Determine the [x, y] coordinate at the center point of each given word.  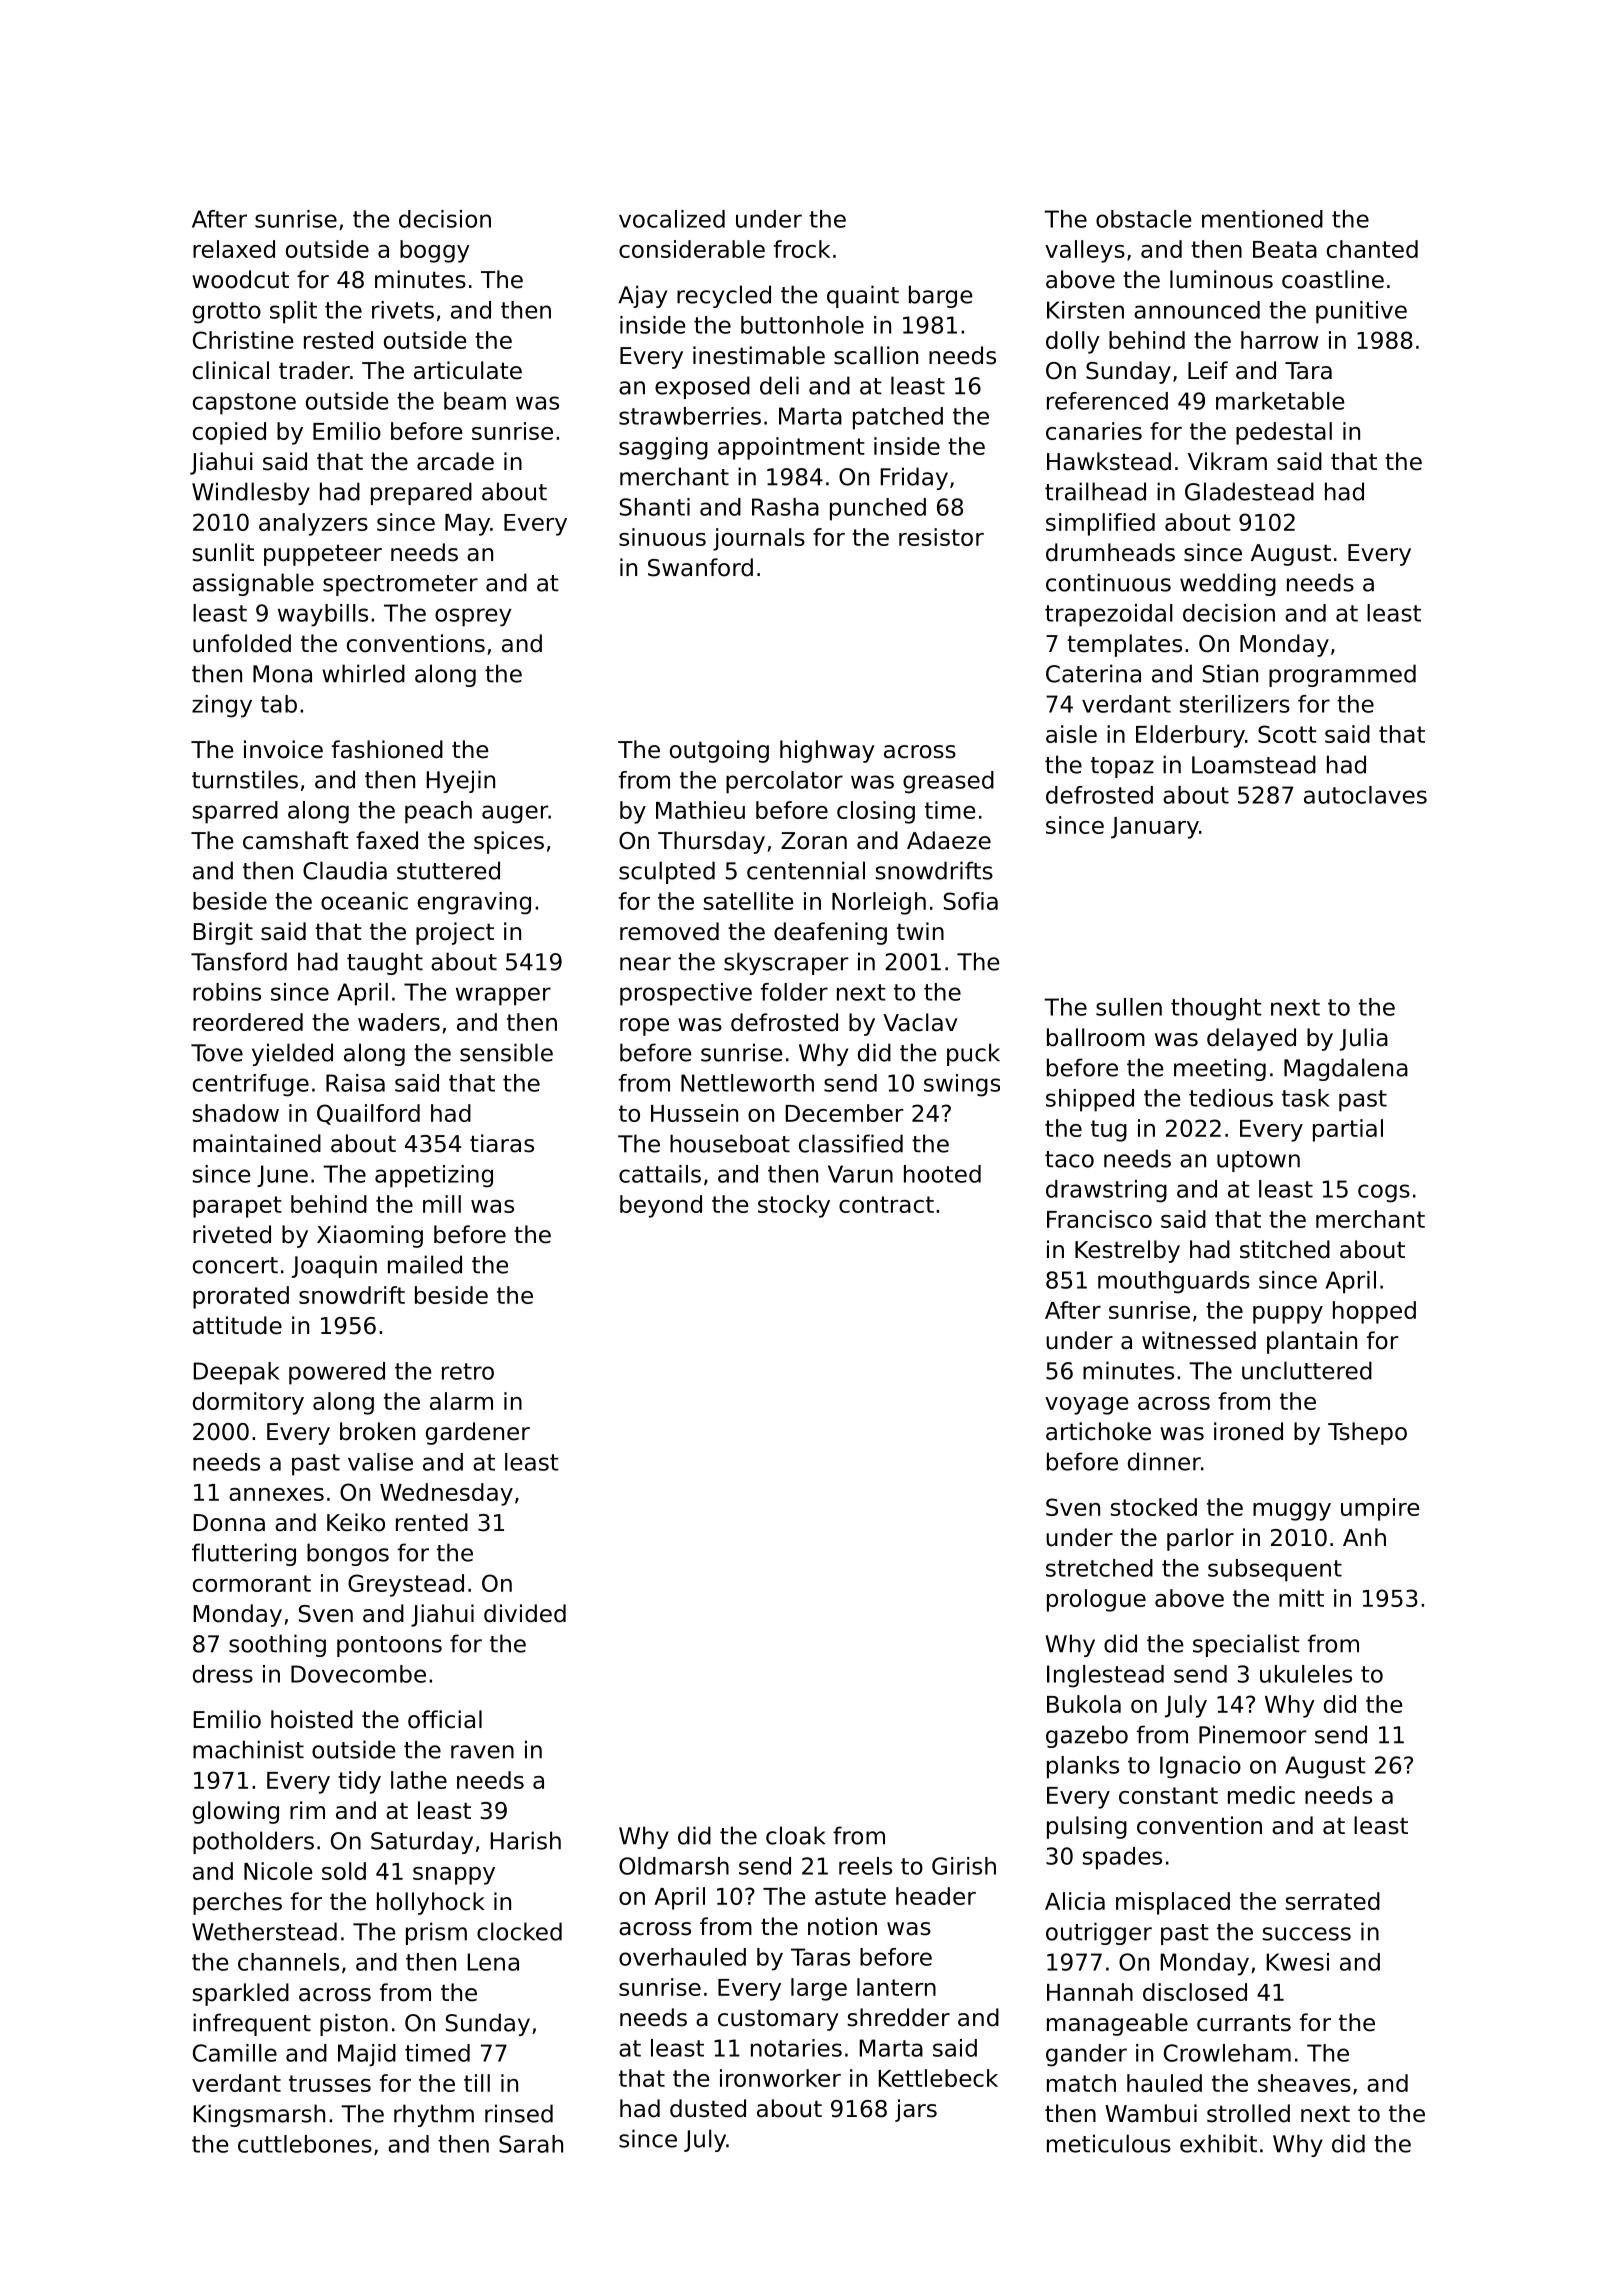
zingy [222, 706]
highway [827, 751]
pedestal [1284, 433]
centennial [806, 870]
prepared [421, 493]
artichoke [1098, 1431]
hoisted [312, 1719]
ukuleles [1306, 1674]
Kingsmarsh [259, 2115]
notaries [796, 2048]
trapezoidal [1109, 615]
